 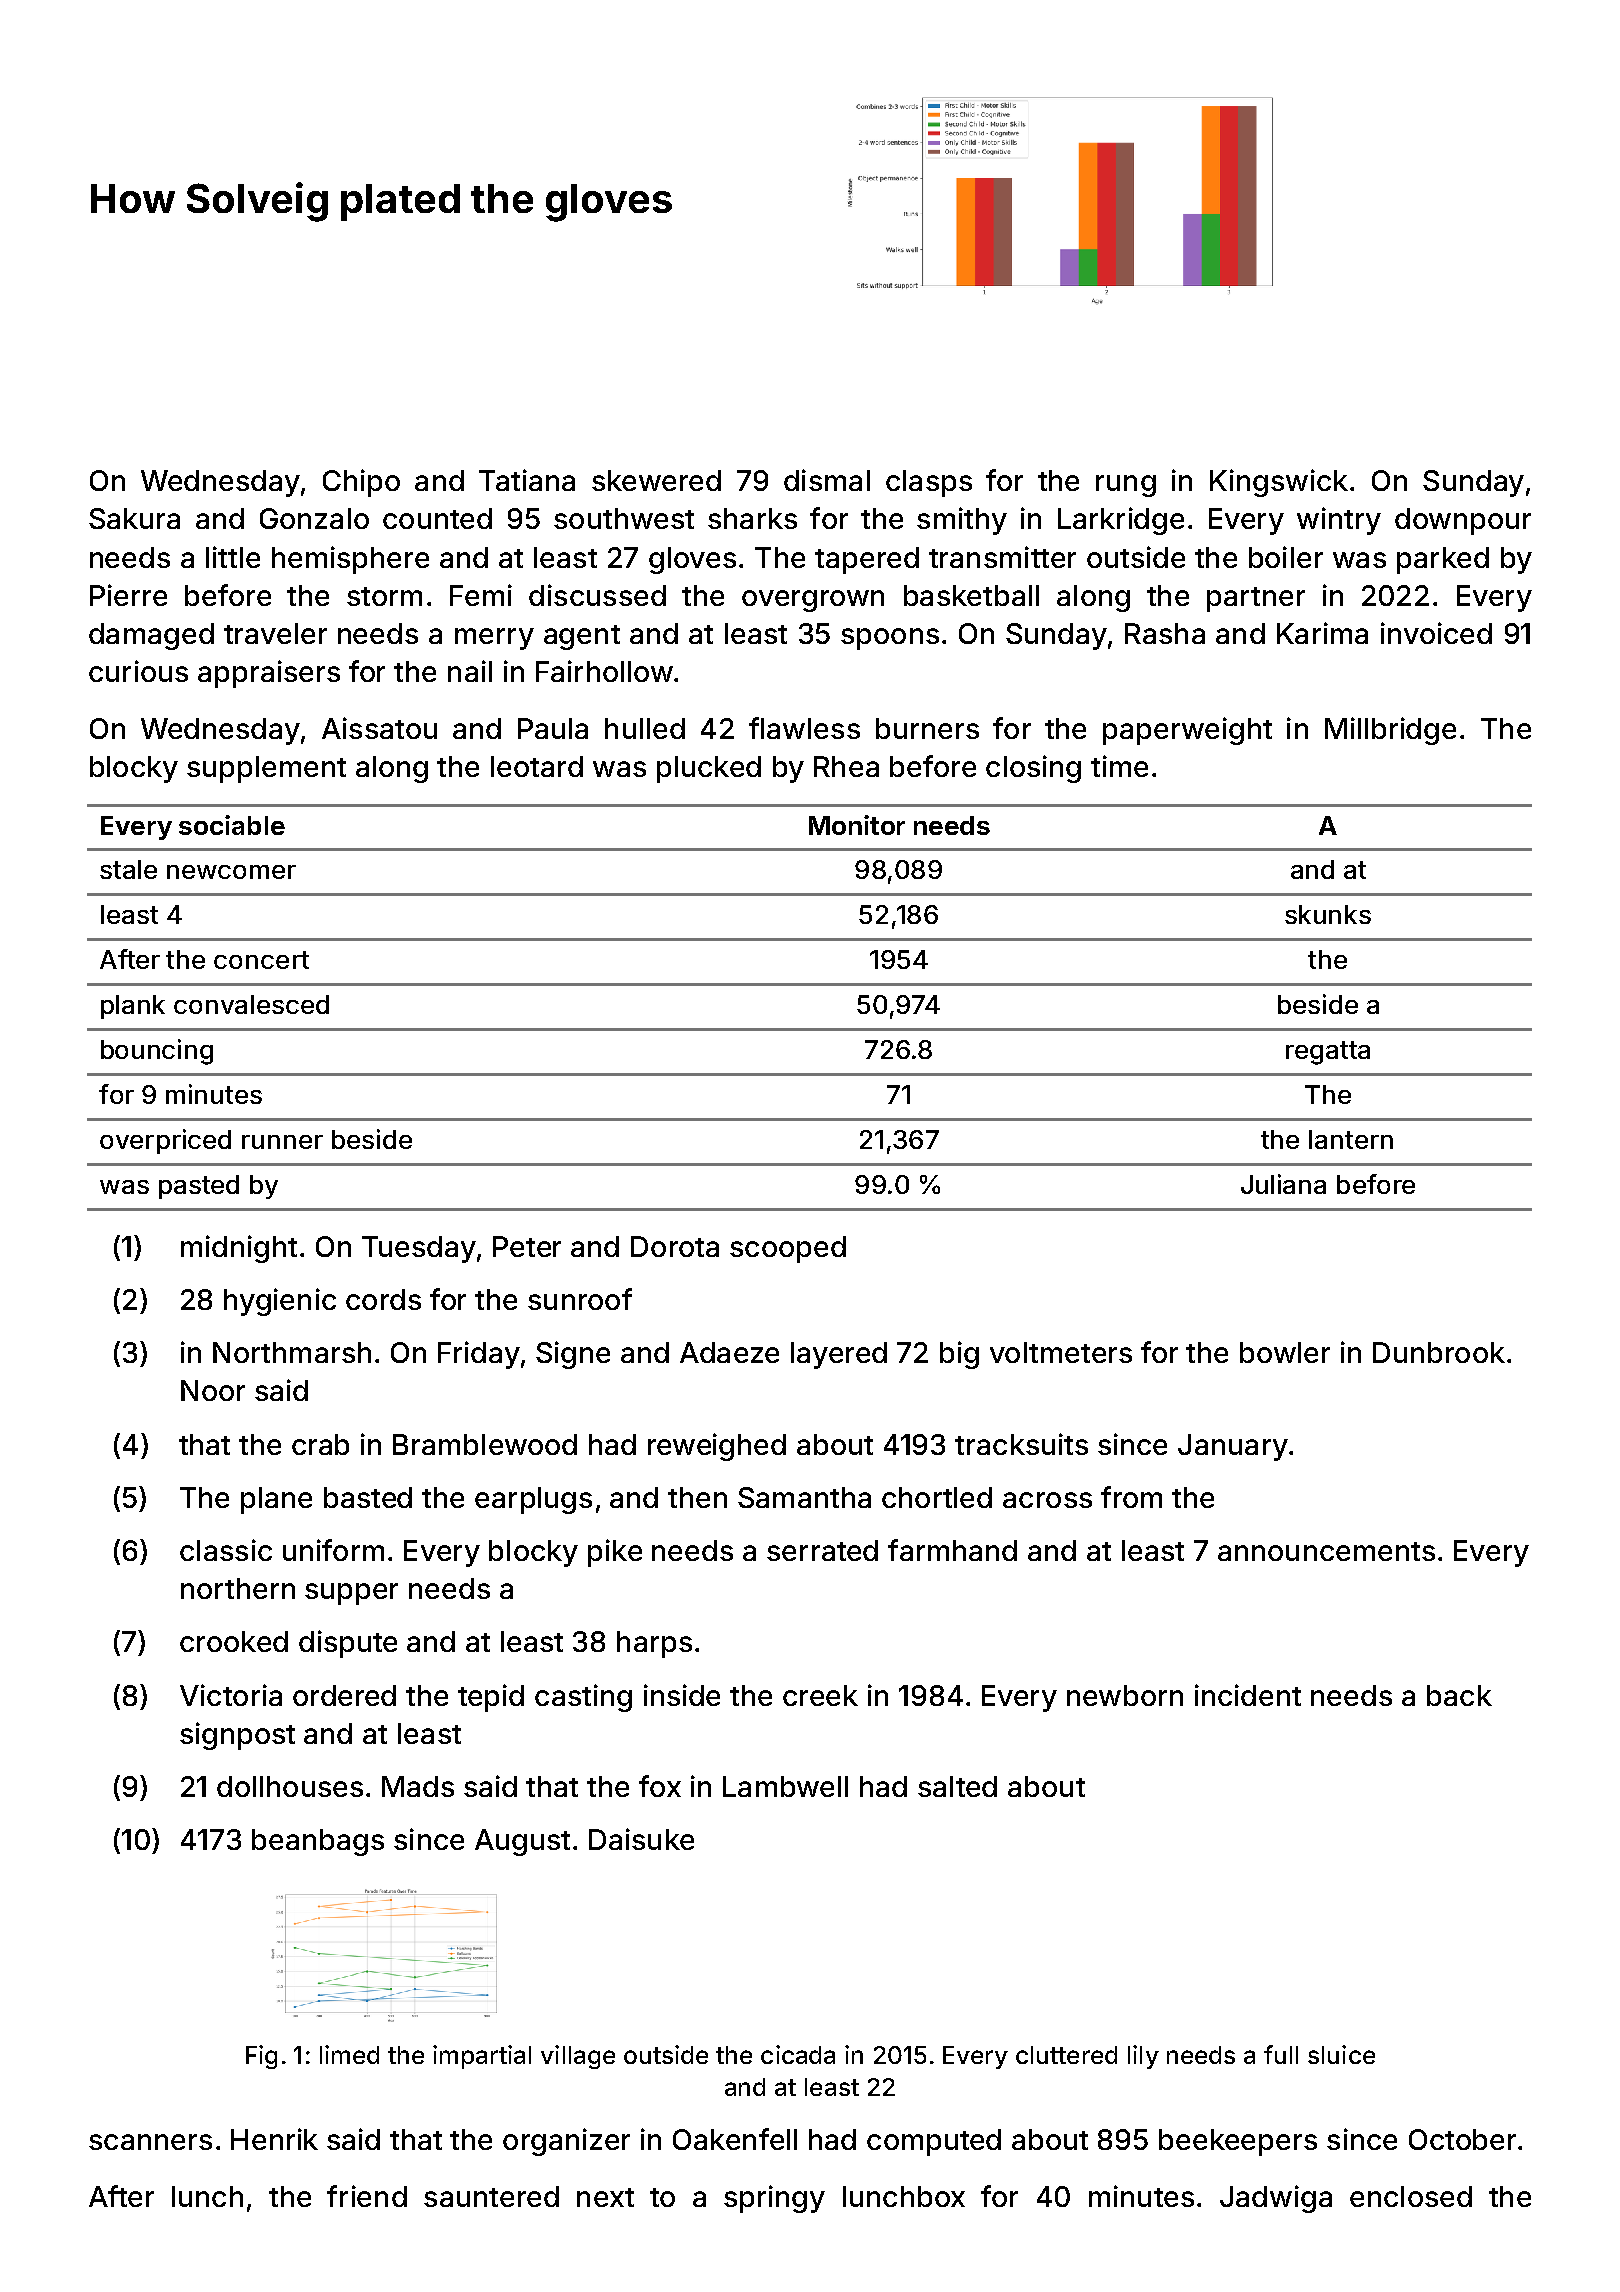 I want to click on transmitter, so click(x=1002, y=557).
